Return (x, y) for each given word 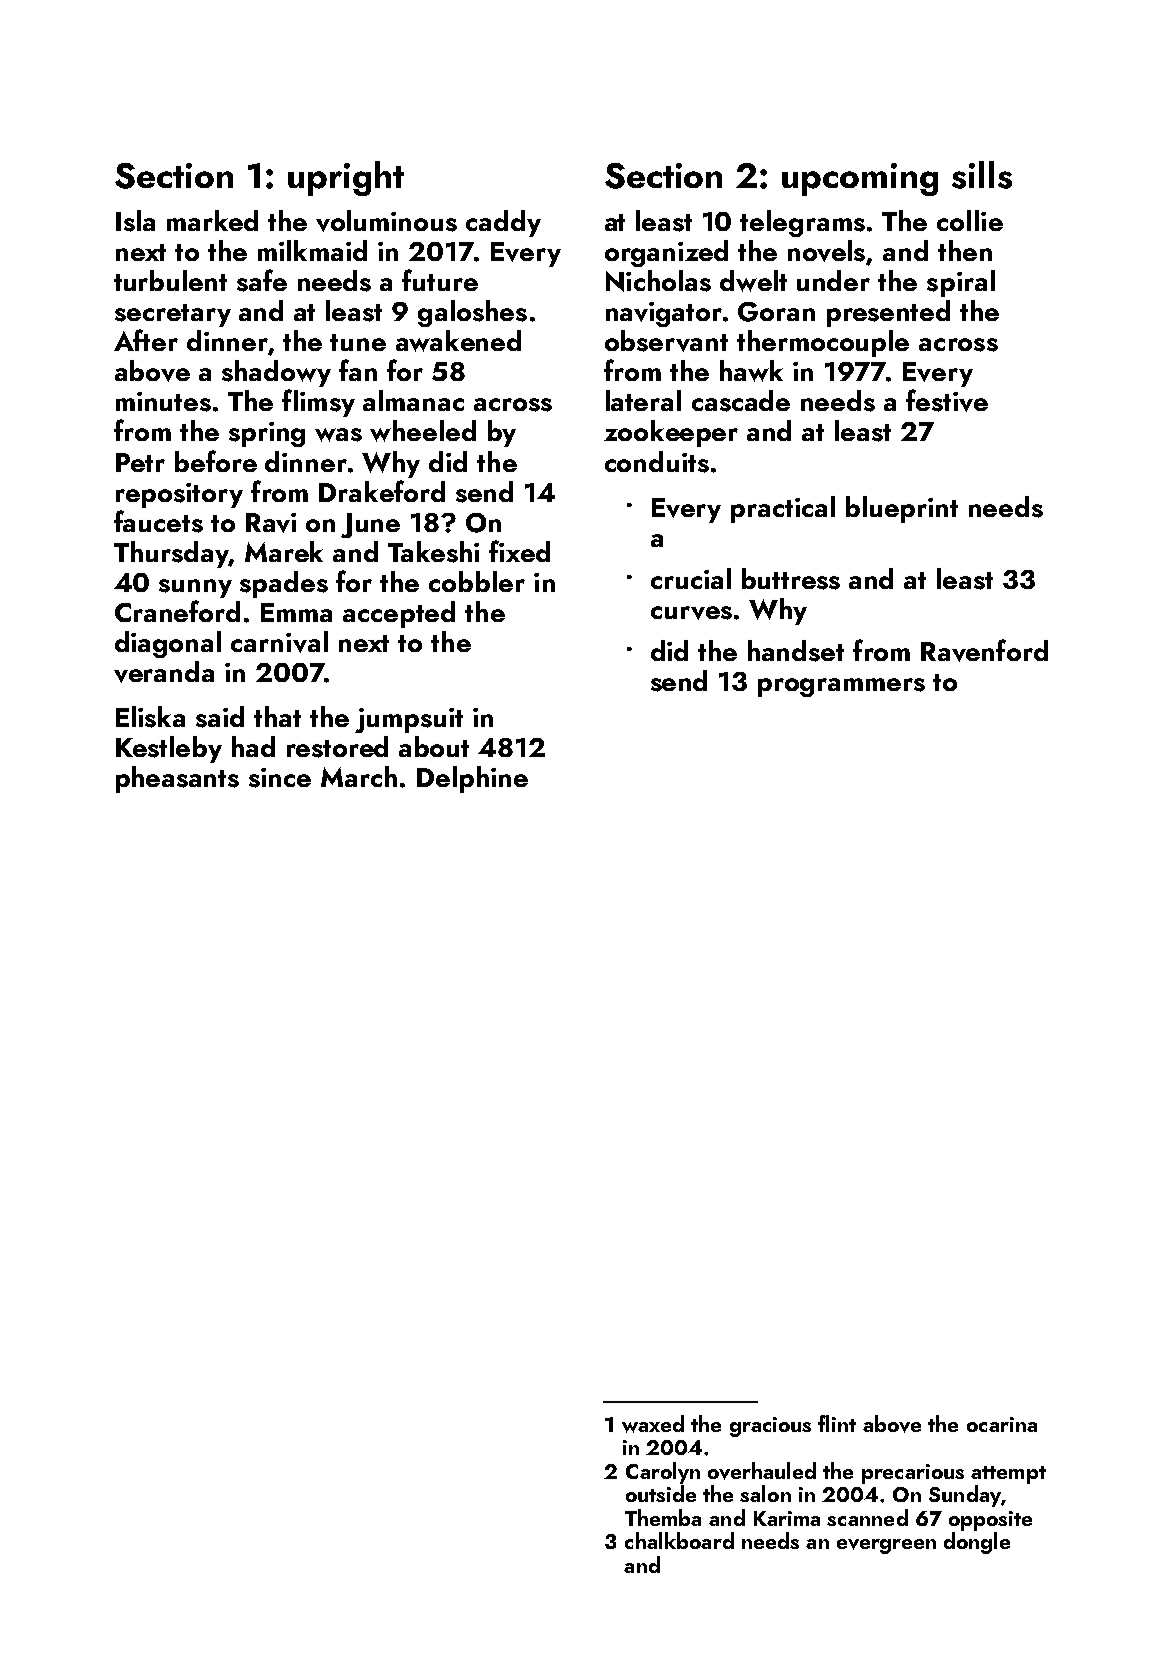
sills (982, 175)
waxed (653, 1424)
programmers (841, 687)
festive (947, 400)
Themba (663, 1517)
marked (212, 220)
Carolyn (663, 1473)
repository (179, 495)
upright (346, 178)
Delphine (472, 779)
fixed (519, 551)
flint (837, 1423)
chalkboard (679, 1540)
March (359, 776)
